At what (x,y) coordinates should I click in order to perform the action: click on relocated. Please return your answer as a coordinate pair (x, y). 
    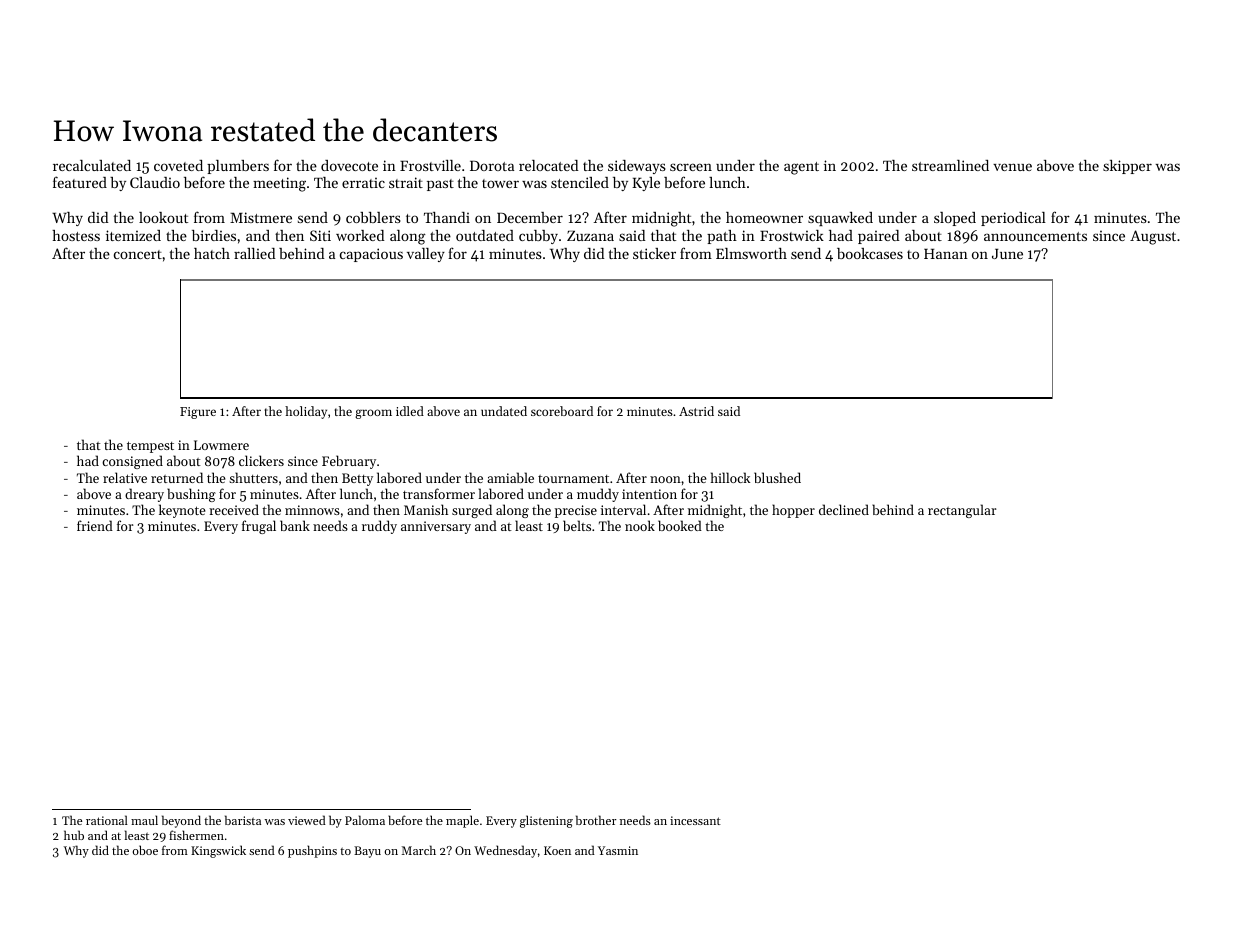
    Looking at the image, I should click on (549, 165).
